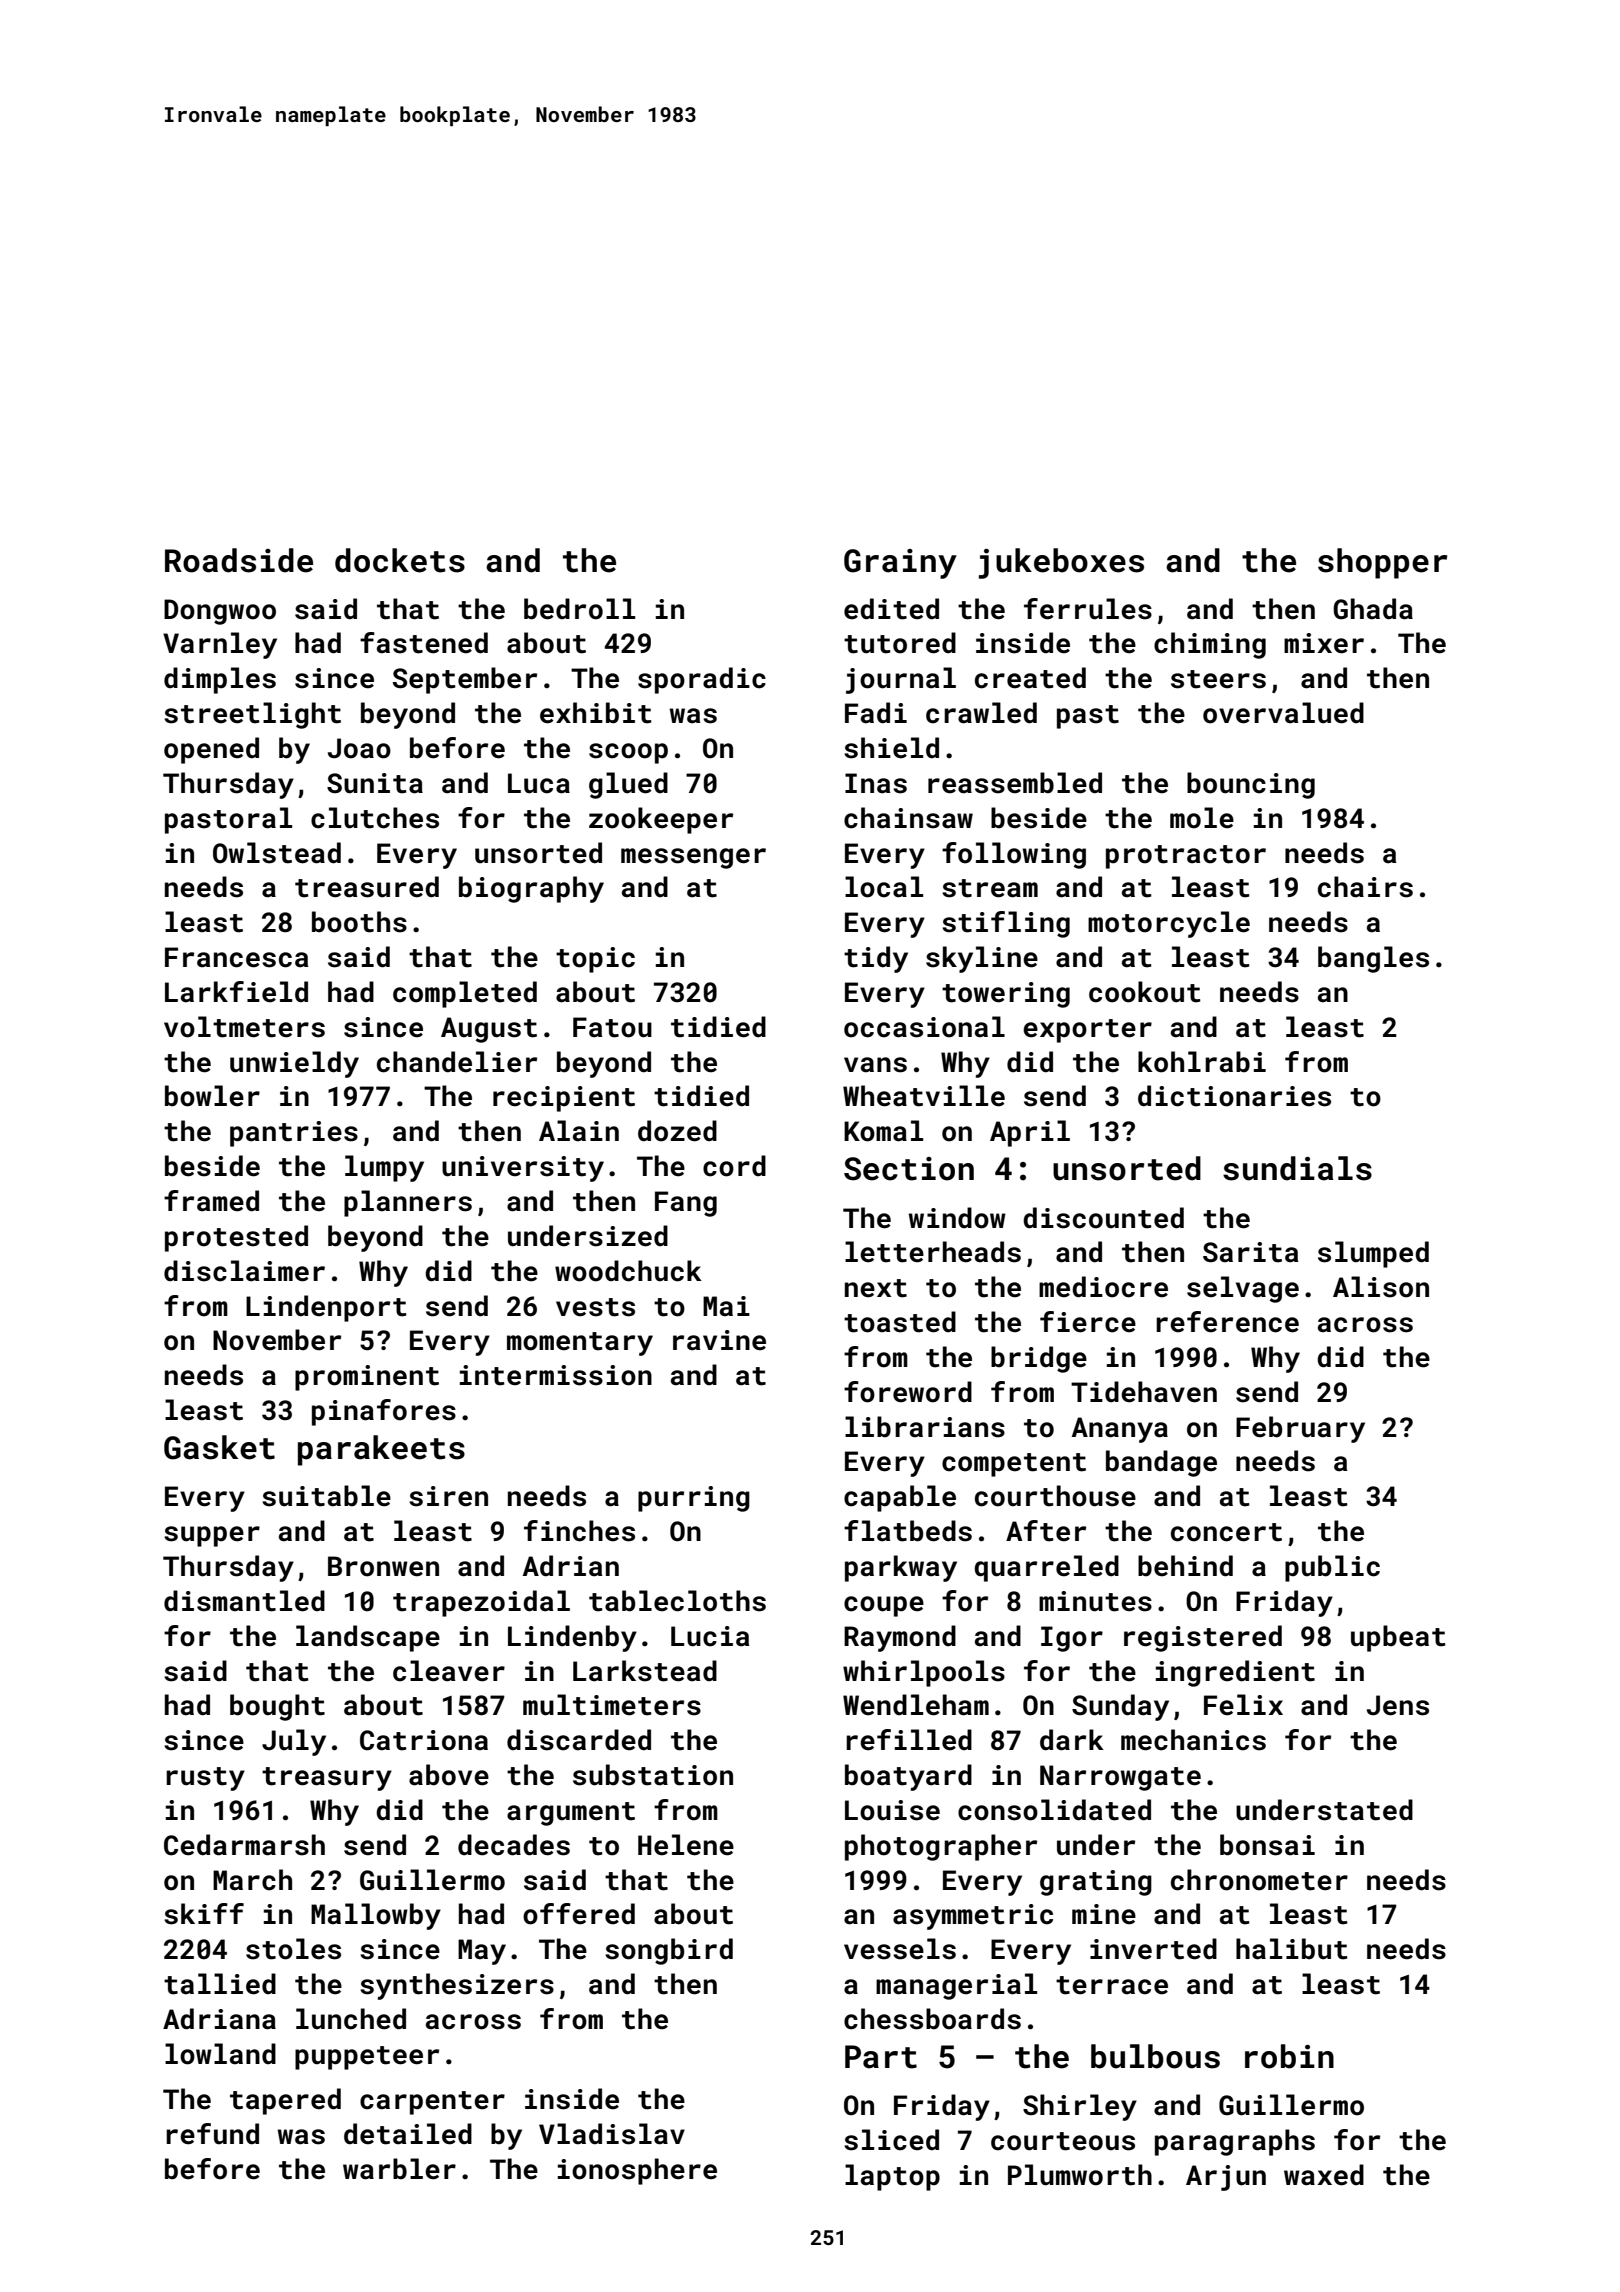  Describe the element at coordinates (645, 1671) in the screenshot. I see `Larkstead` at that location.
